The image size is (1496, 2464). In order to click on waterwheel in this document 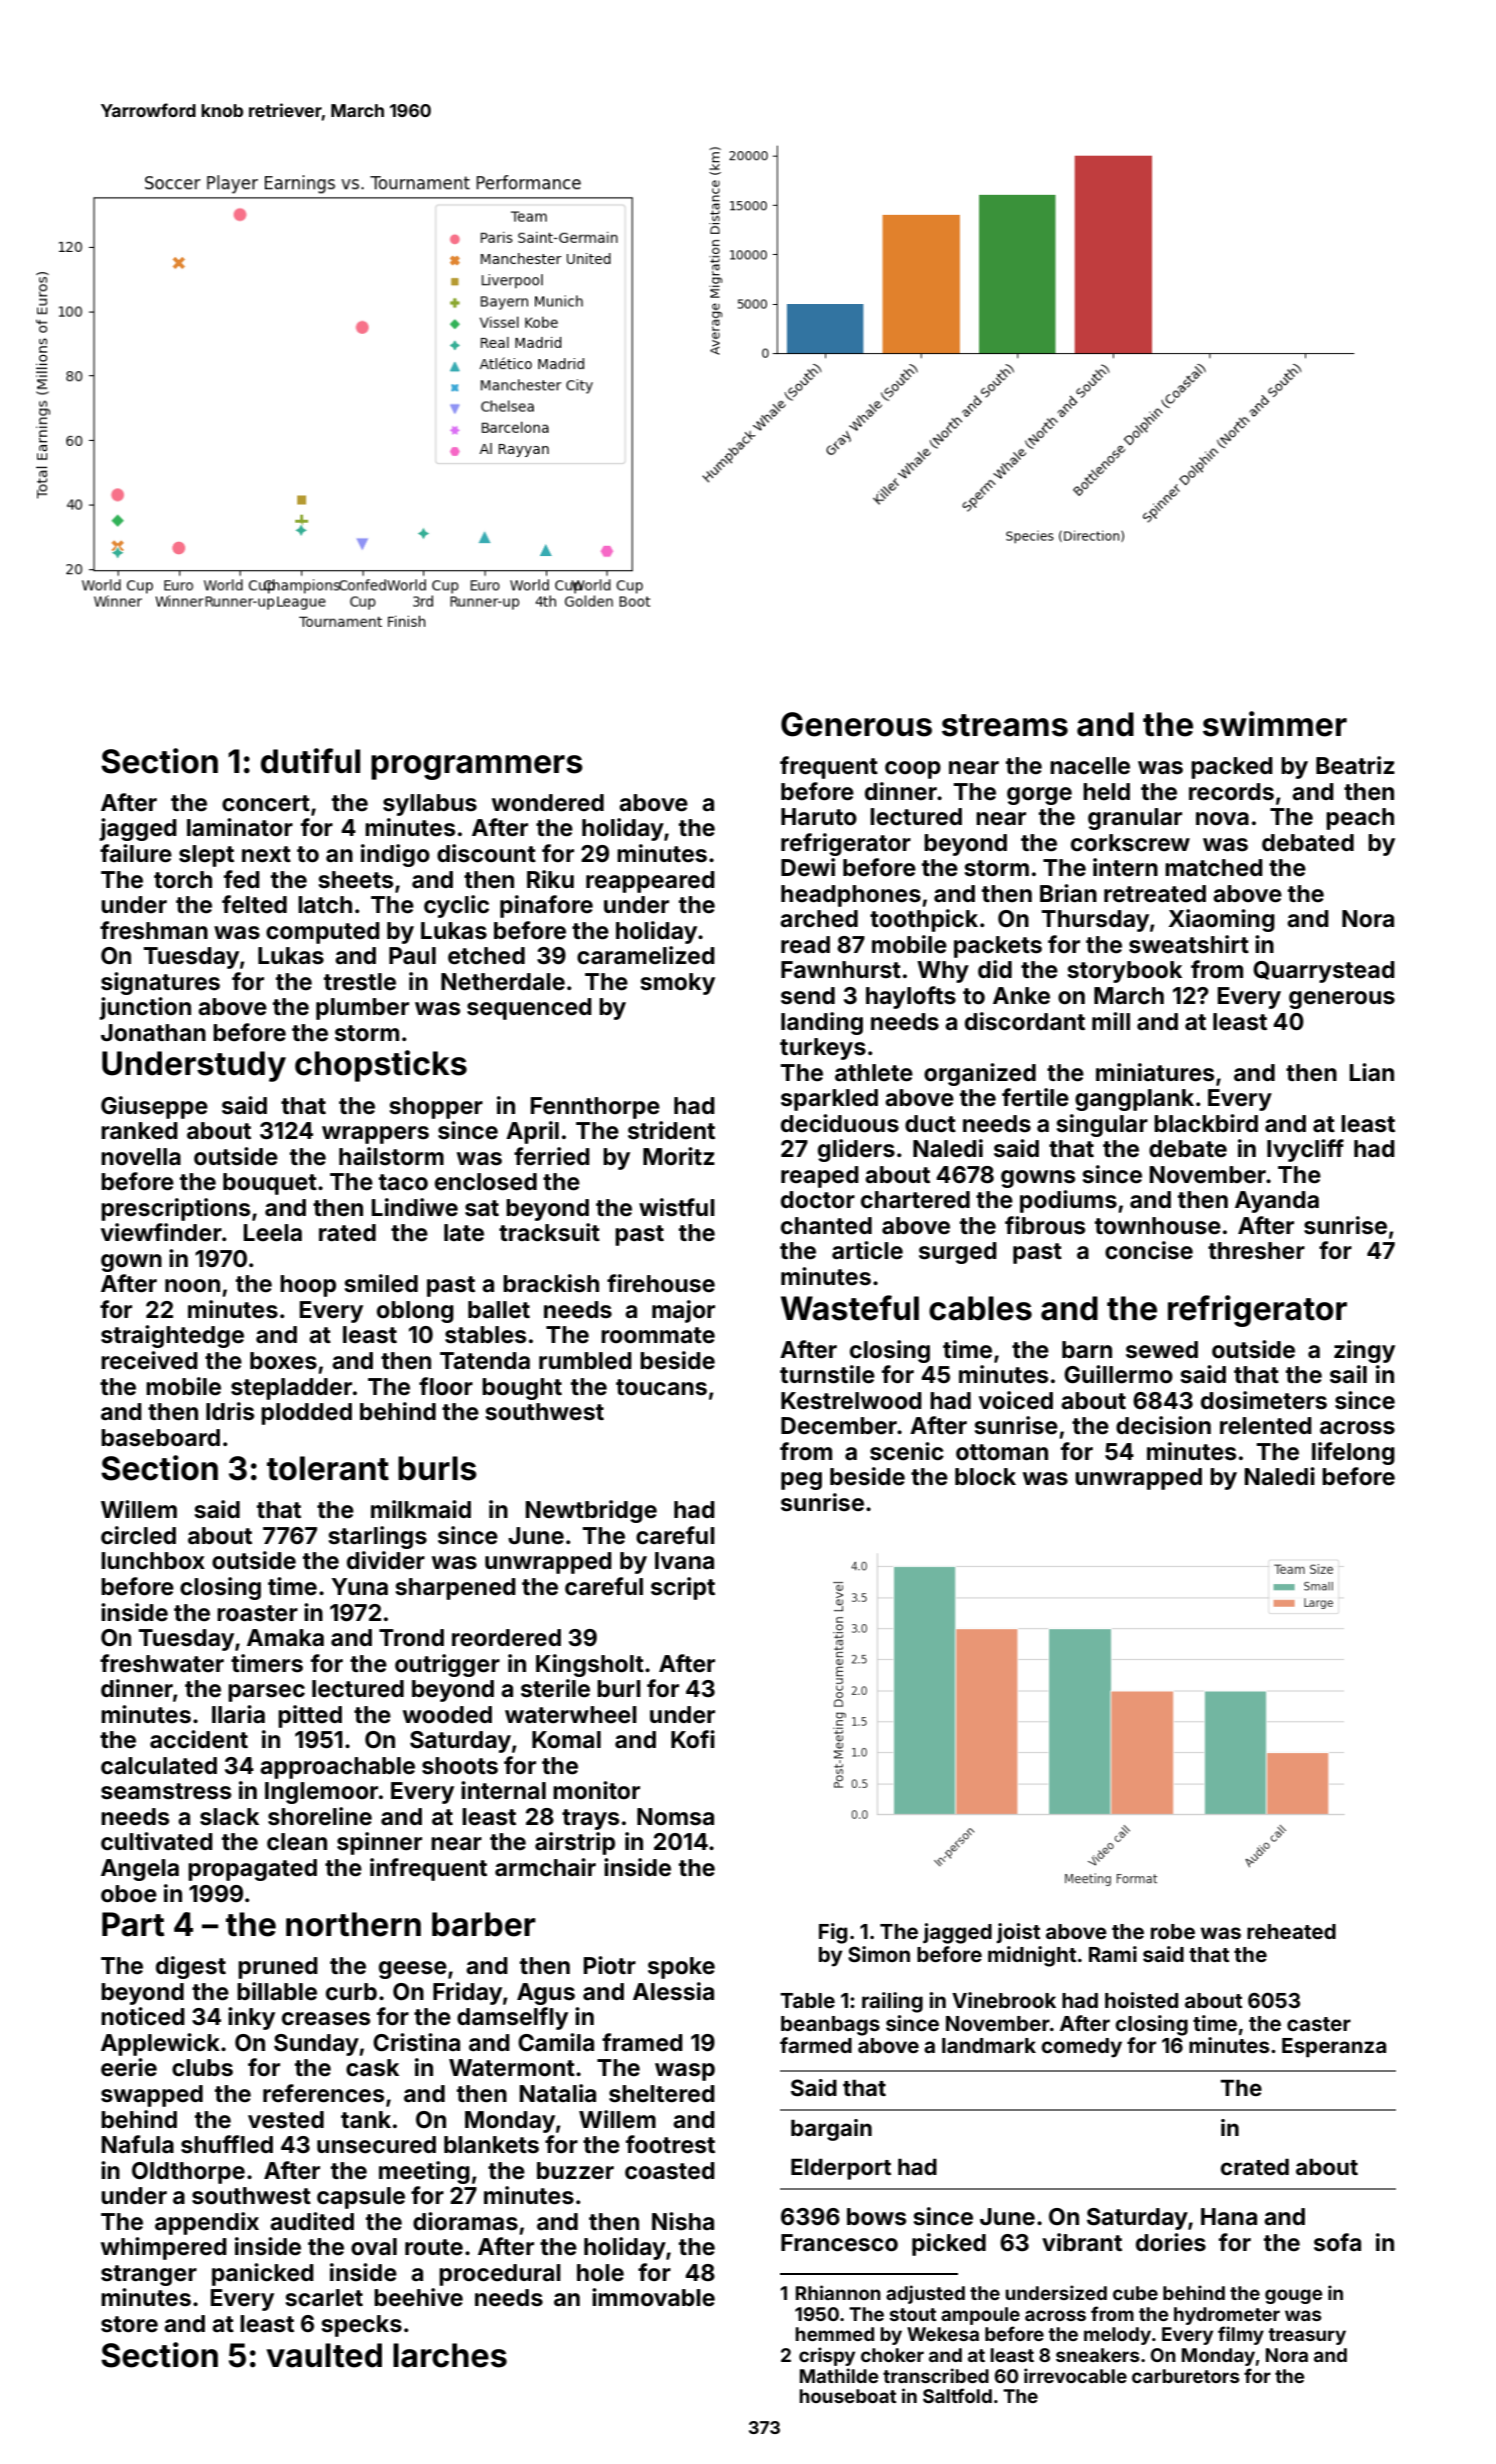, I will do `click(571, 1715)`.
